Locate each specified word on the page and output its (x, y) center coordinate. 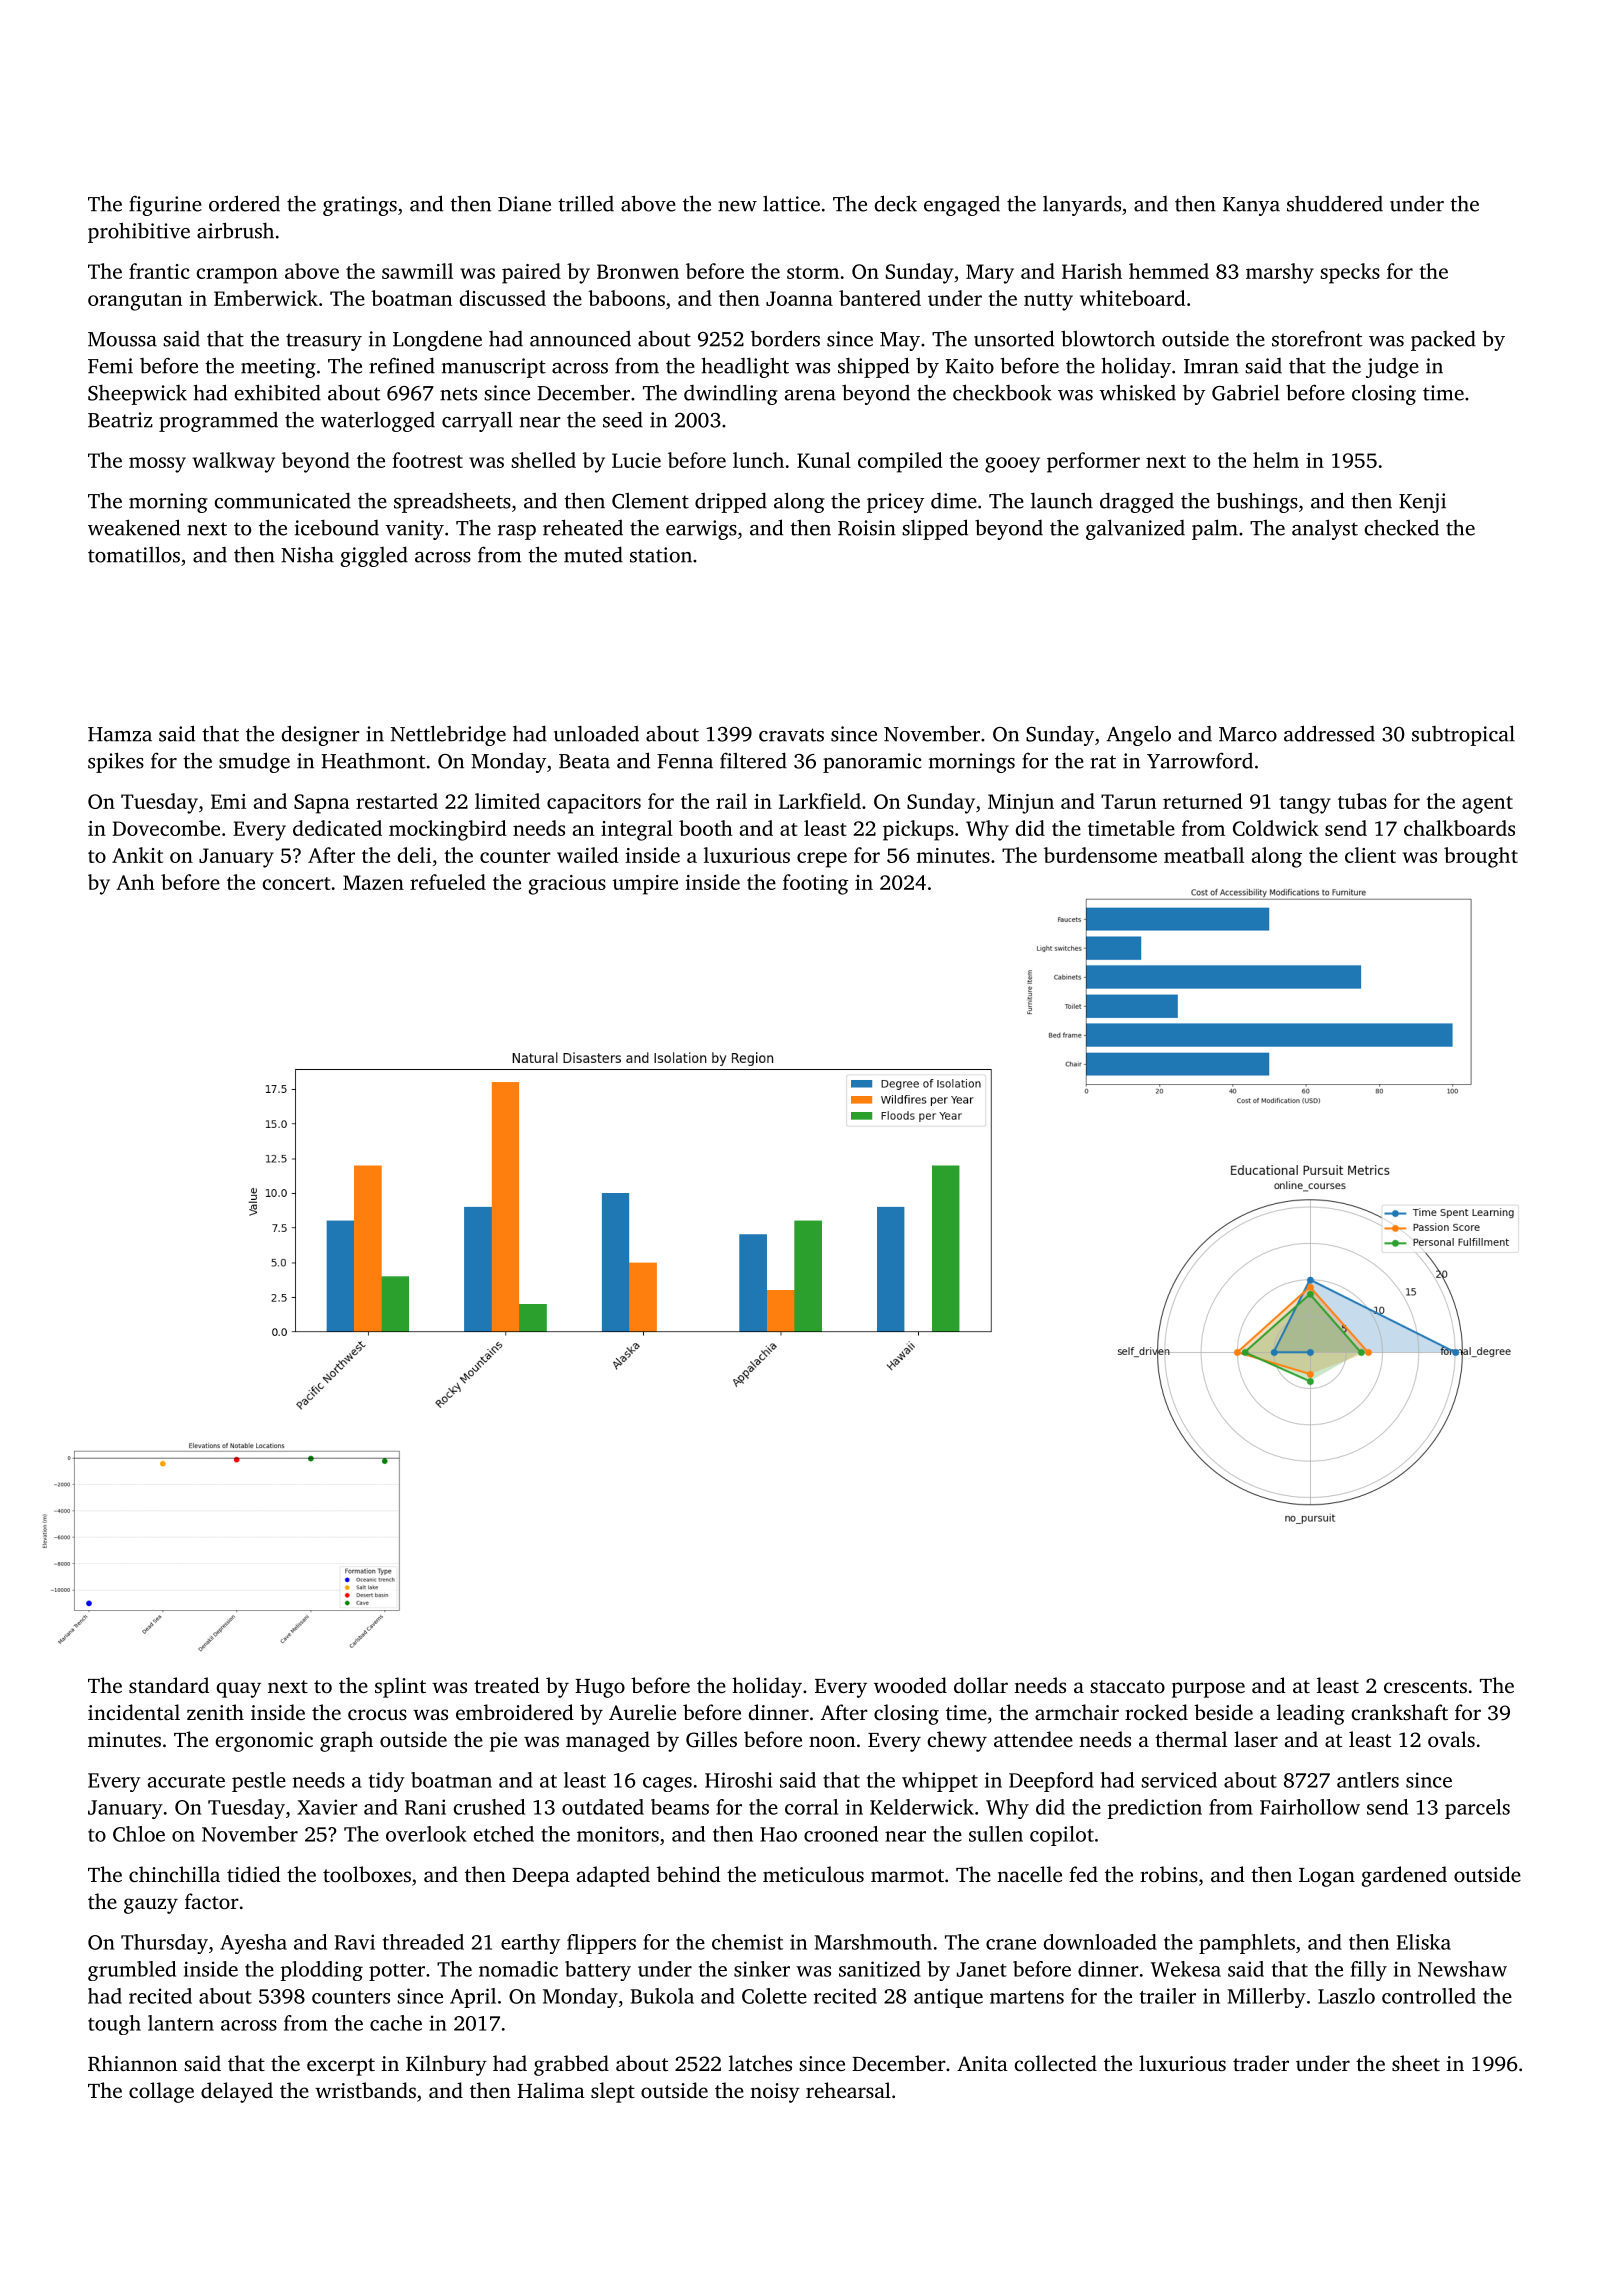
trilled (586, 203)
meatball (1204, 855)
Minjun (1021, 804)
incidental (134, 1712)
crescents (1425, 1686)
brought (1481, 857)
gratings (360, 206)
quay (239, 1690)
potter (397, 1972)
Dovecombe (166, 828)
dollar (981, 1685)
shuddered (1335, 204)
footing (815, 884)
